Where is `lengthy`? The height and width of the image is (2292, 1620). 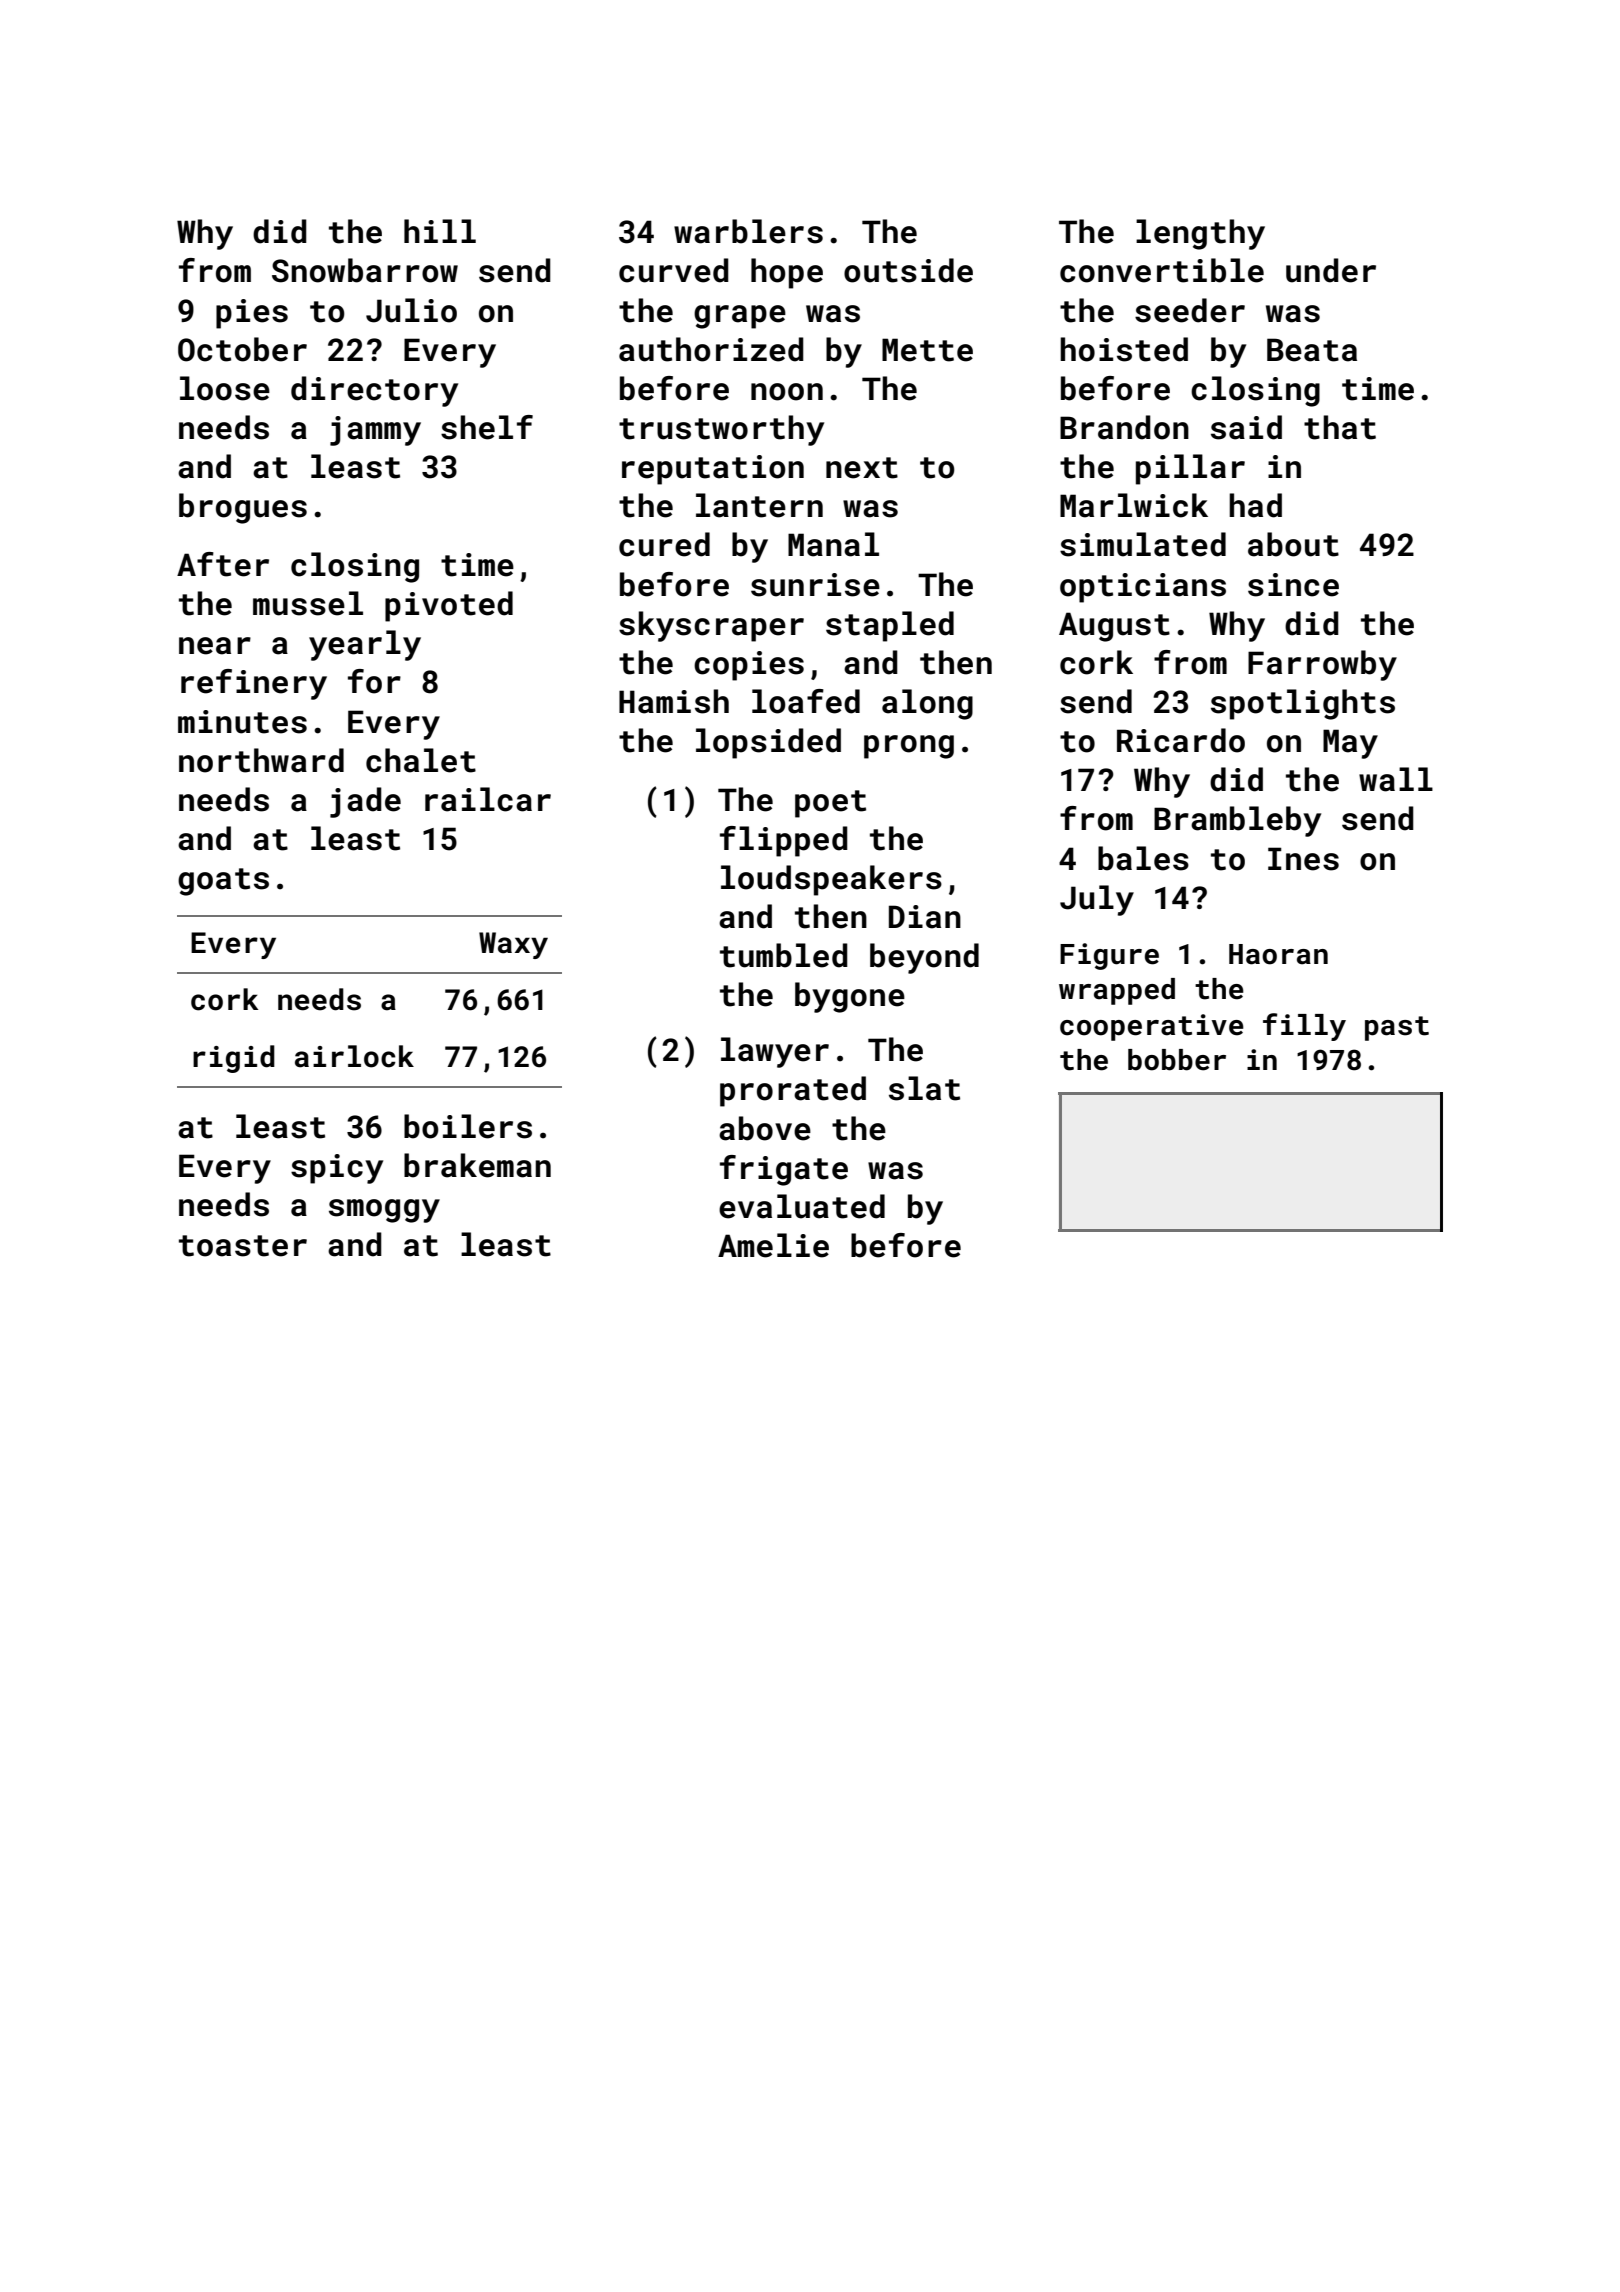 lengthy is located at coordinates (1200, 234).
